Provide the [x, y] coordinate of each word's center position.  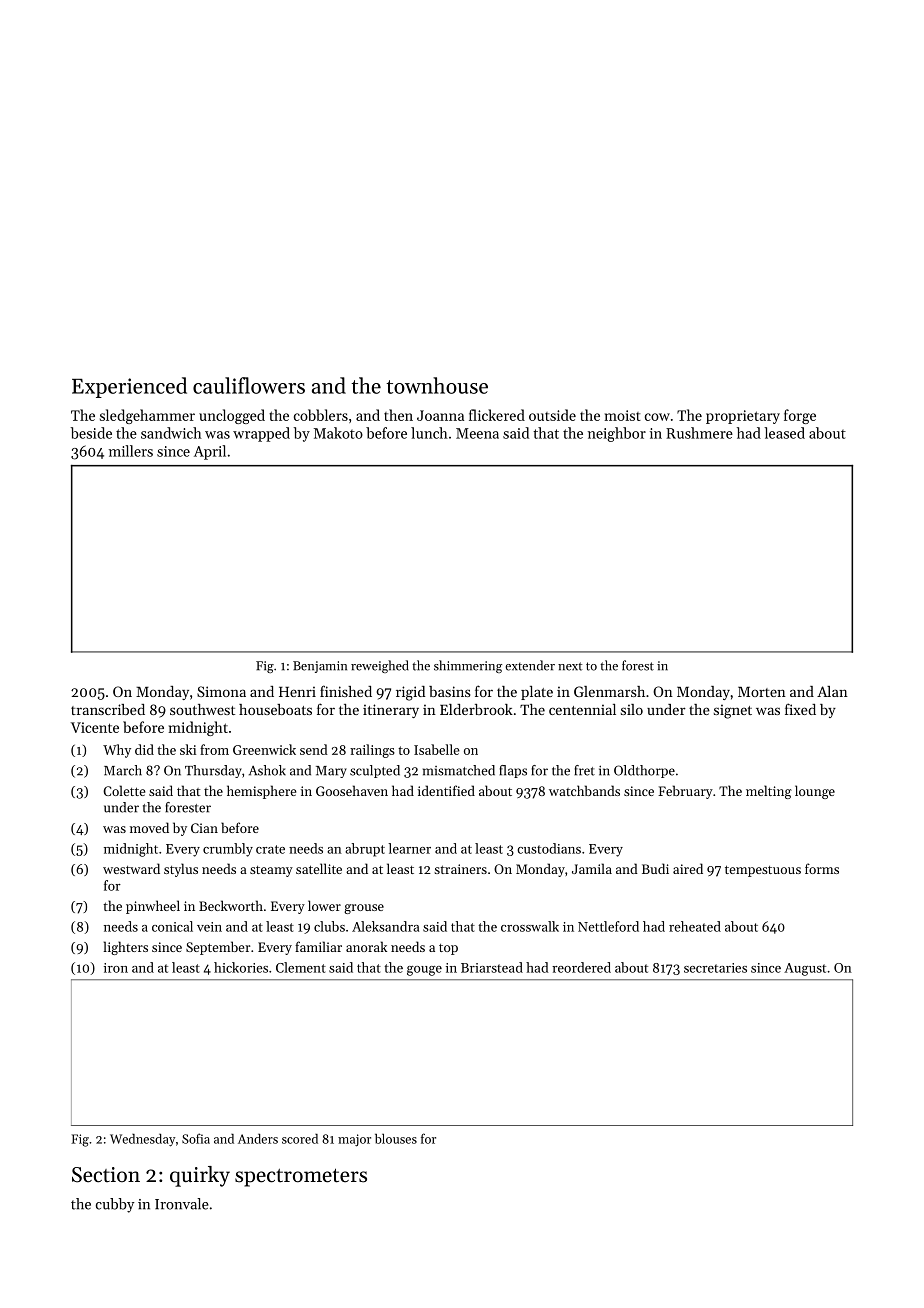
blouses [396, 1138]
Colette [124, 790]
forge [800, 416]
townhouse [437, 385]
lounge [815, 792]
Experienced [129, 387]
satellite [319, 868]
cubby [115, 1205]
